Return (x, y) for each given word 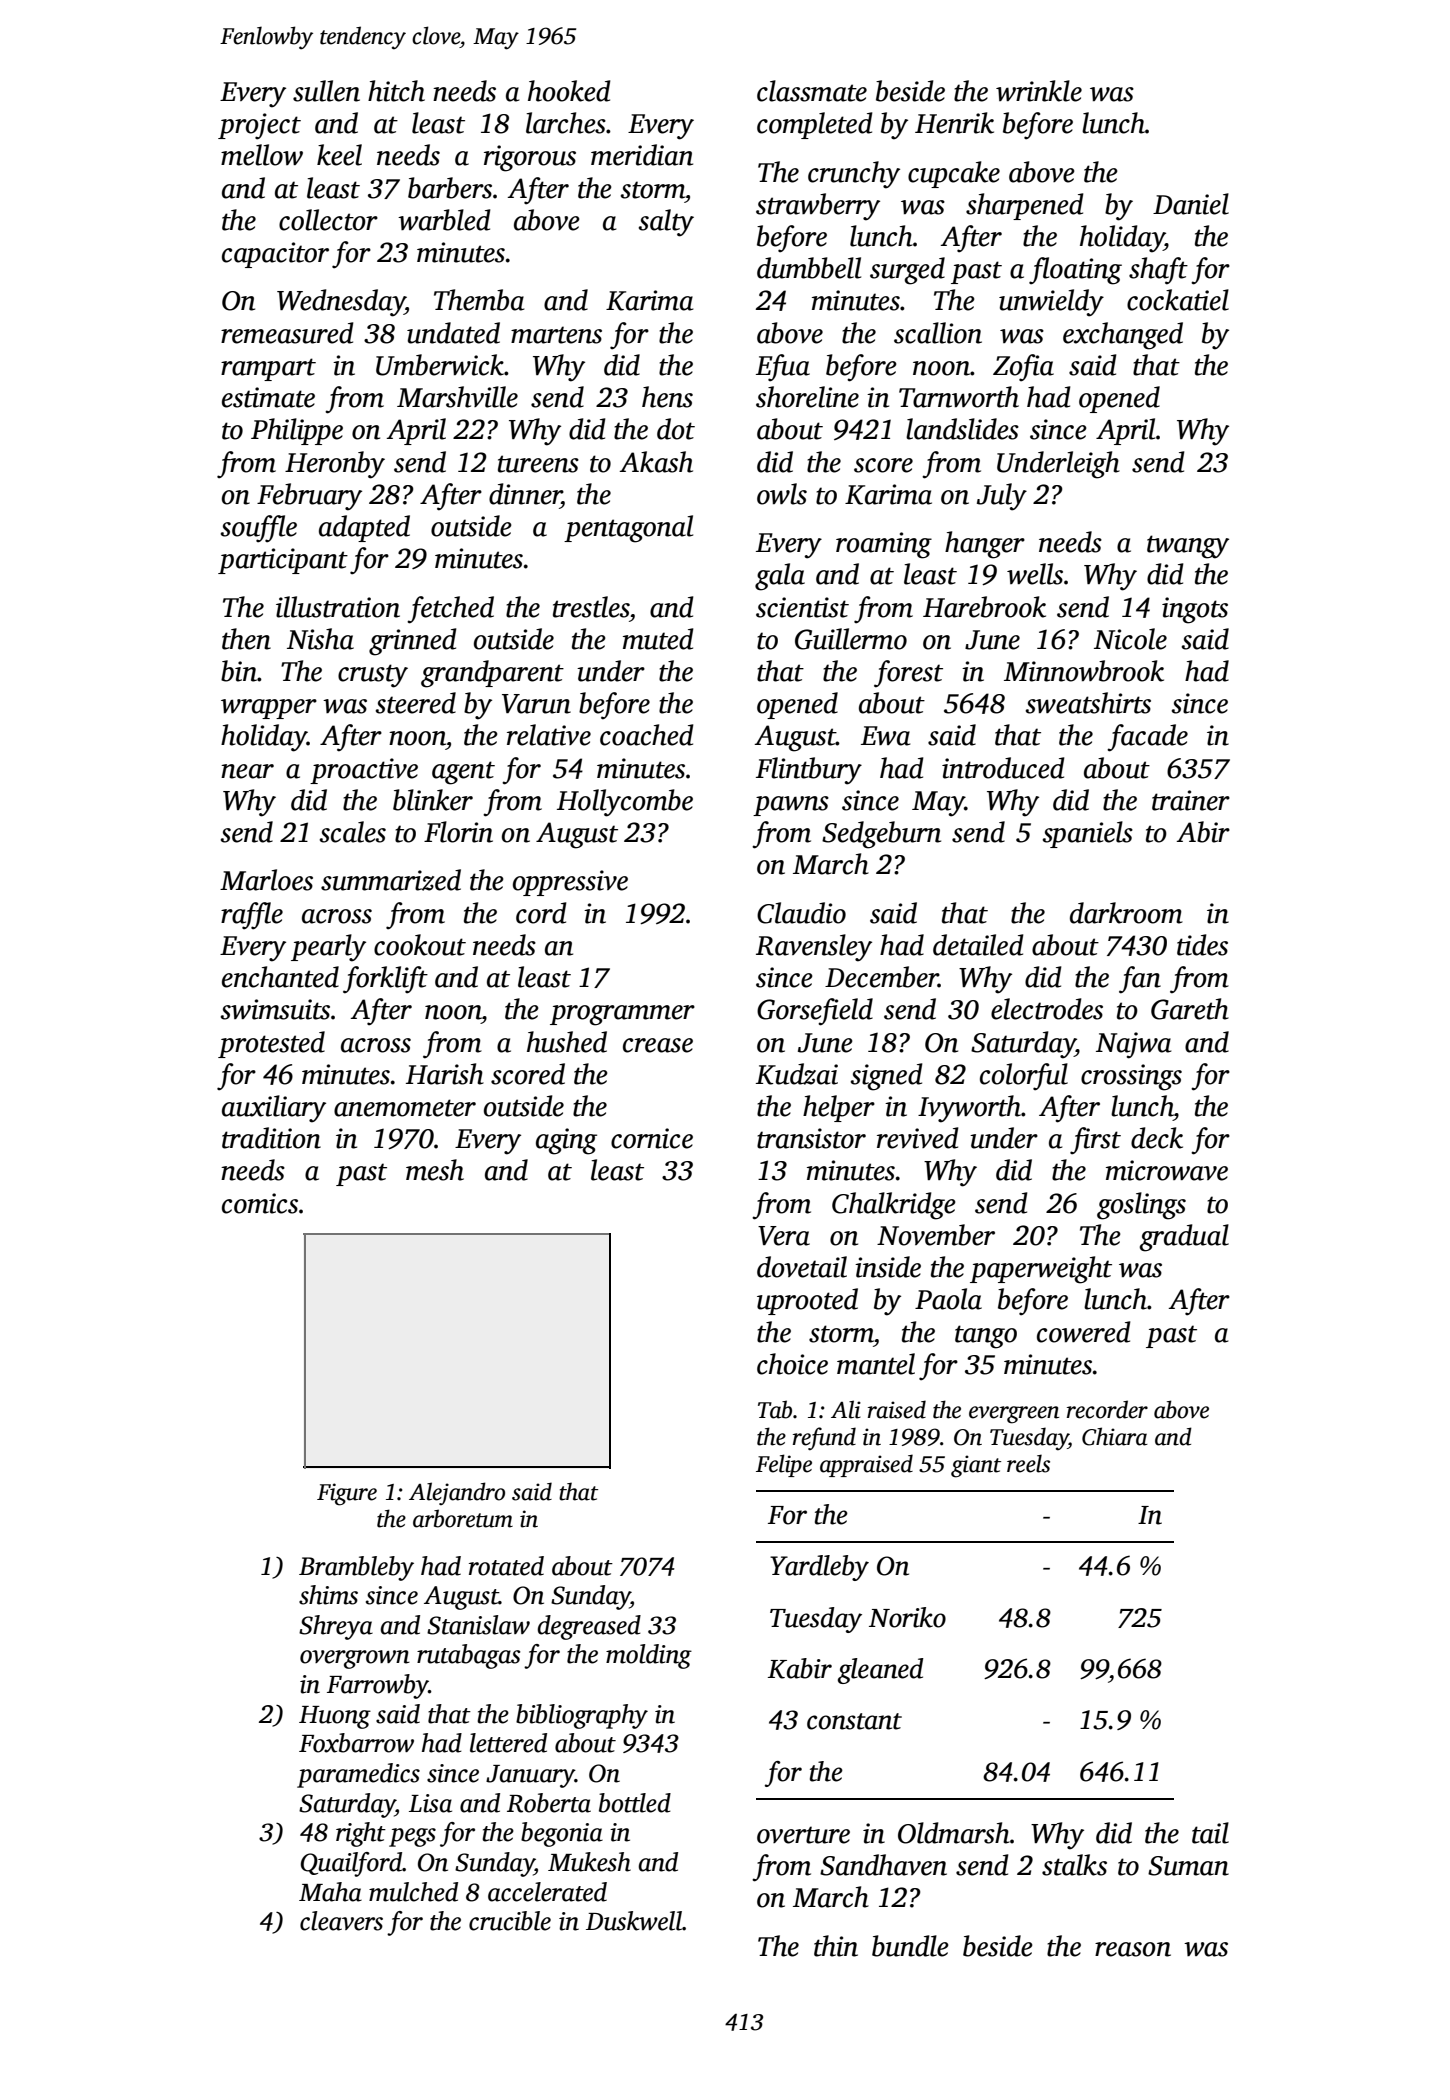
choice (792, 1364)
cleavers (341, 1921)
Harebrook (984, 607)
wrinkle (1039, 91)
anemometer (405, 1108)
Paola (948, 1299)
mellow (262, 155)
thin (836, 1946)
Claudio (801, 913)
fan (1140, 980)
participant (283, 561)
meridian (642, 155)
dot (676, 429)
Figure (347, 1494)
